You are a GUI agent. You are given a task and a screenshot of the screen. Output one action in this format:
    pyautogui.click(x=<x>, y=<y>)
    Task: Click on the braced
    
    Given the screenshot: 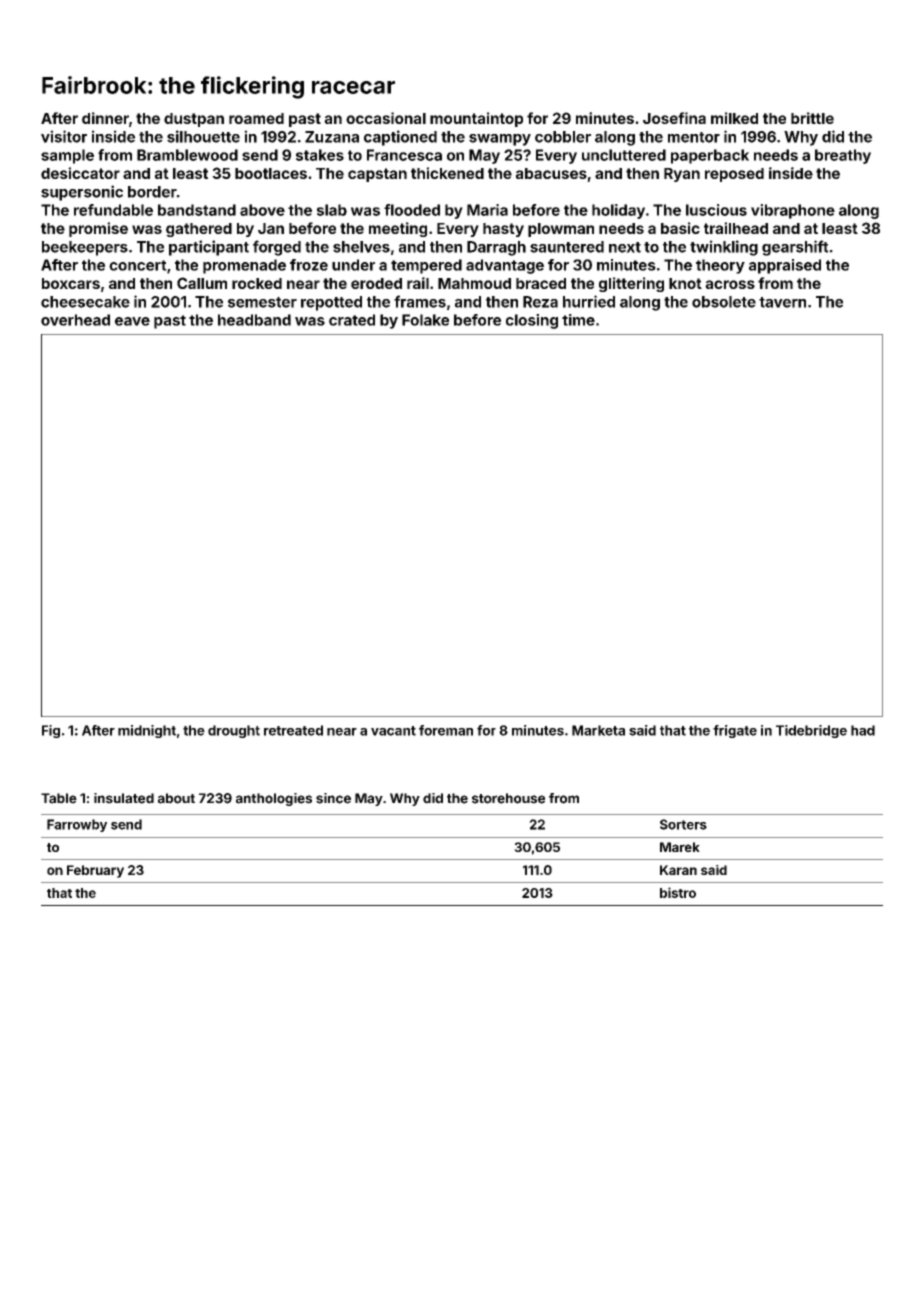 What is the action you would take?
    pyautogui.click(x=541, y=283)
